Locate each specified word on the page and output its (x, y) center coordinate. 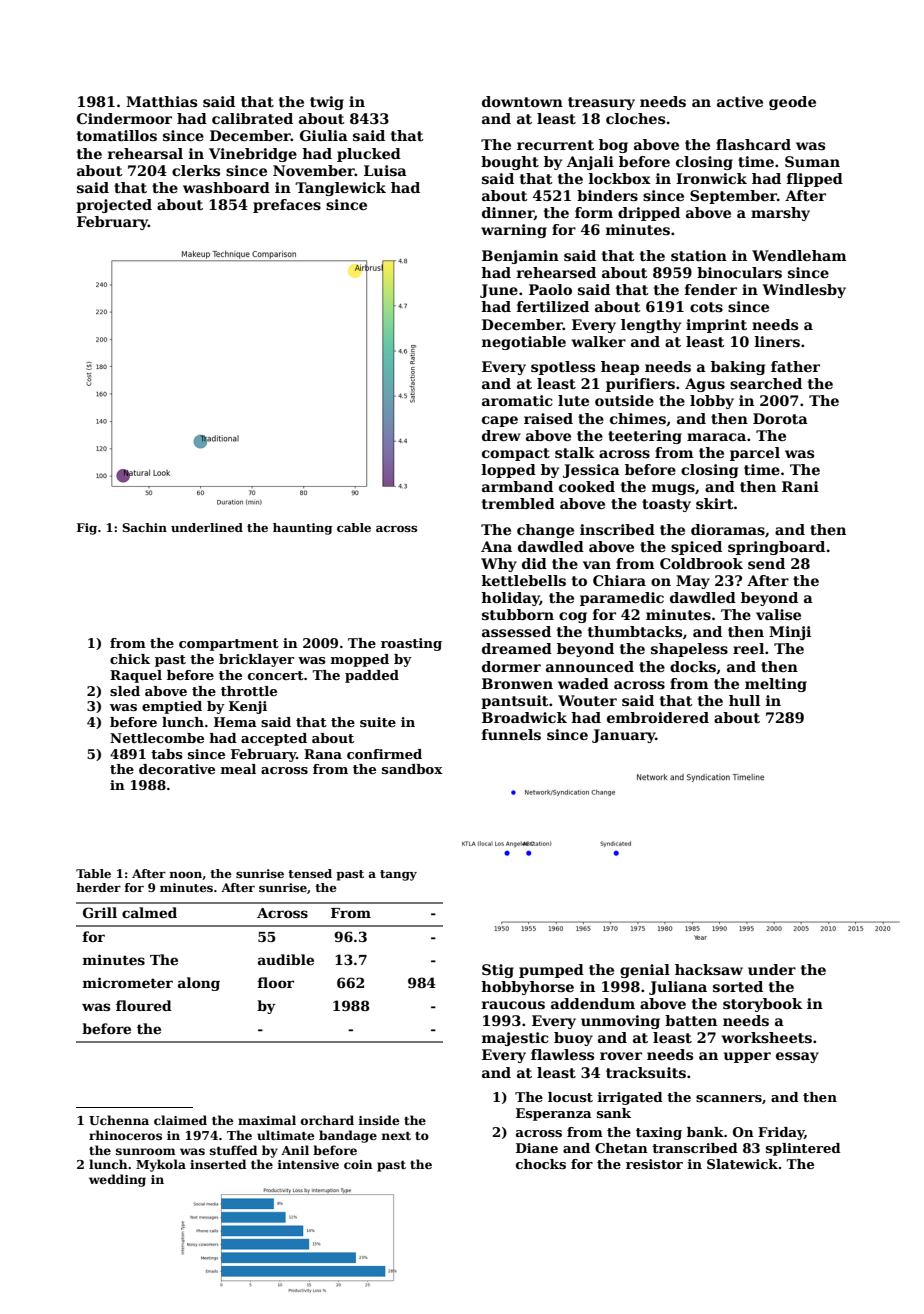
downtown (522, 101)
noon (186, 874)
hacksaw (709, 969)
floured (144, 1005)
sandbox (412, 769)
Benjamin (520, 257)
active (740, 101)
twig (327, 103)
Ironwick (711, 178)
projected (114, 206)
